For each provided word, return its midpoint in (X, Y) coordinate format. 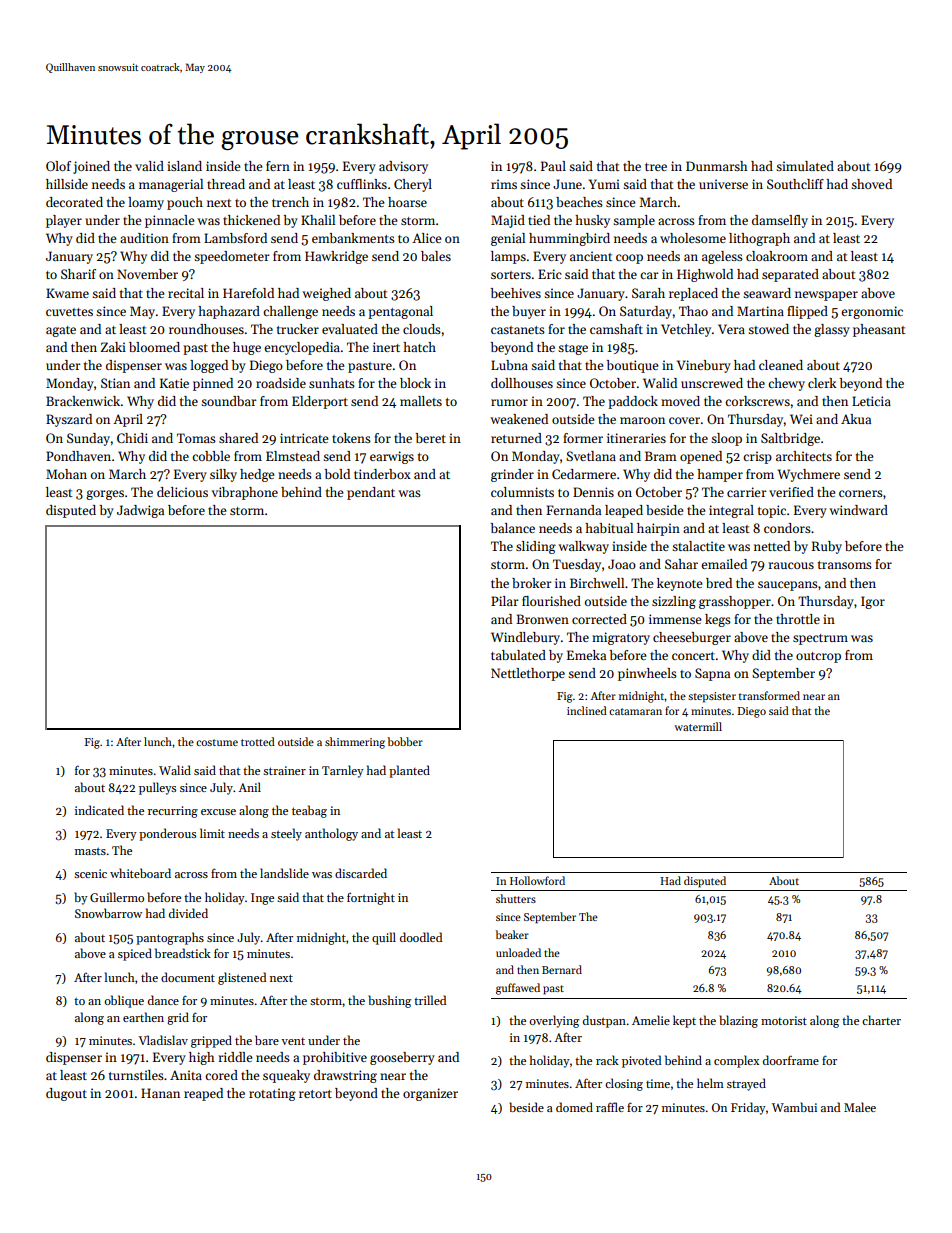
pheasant (879, 330)
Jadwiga (140, 511)
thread (226, 184)
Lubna (509, 365)
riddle (235, 1057)
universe (723, 184)
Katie (174, 383)
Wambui (794, 1107)
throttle (798, 619)
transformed (769, 695)
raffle (610, 1107)
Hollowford (537, 880)
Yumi (604, 184)
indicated (99, 810)
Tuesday (577, 565)
